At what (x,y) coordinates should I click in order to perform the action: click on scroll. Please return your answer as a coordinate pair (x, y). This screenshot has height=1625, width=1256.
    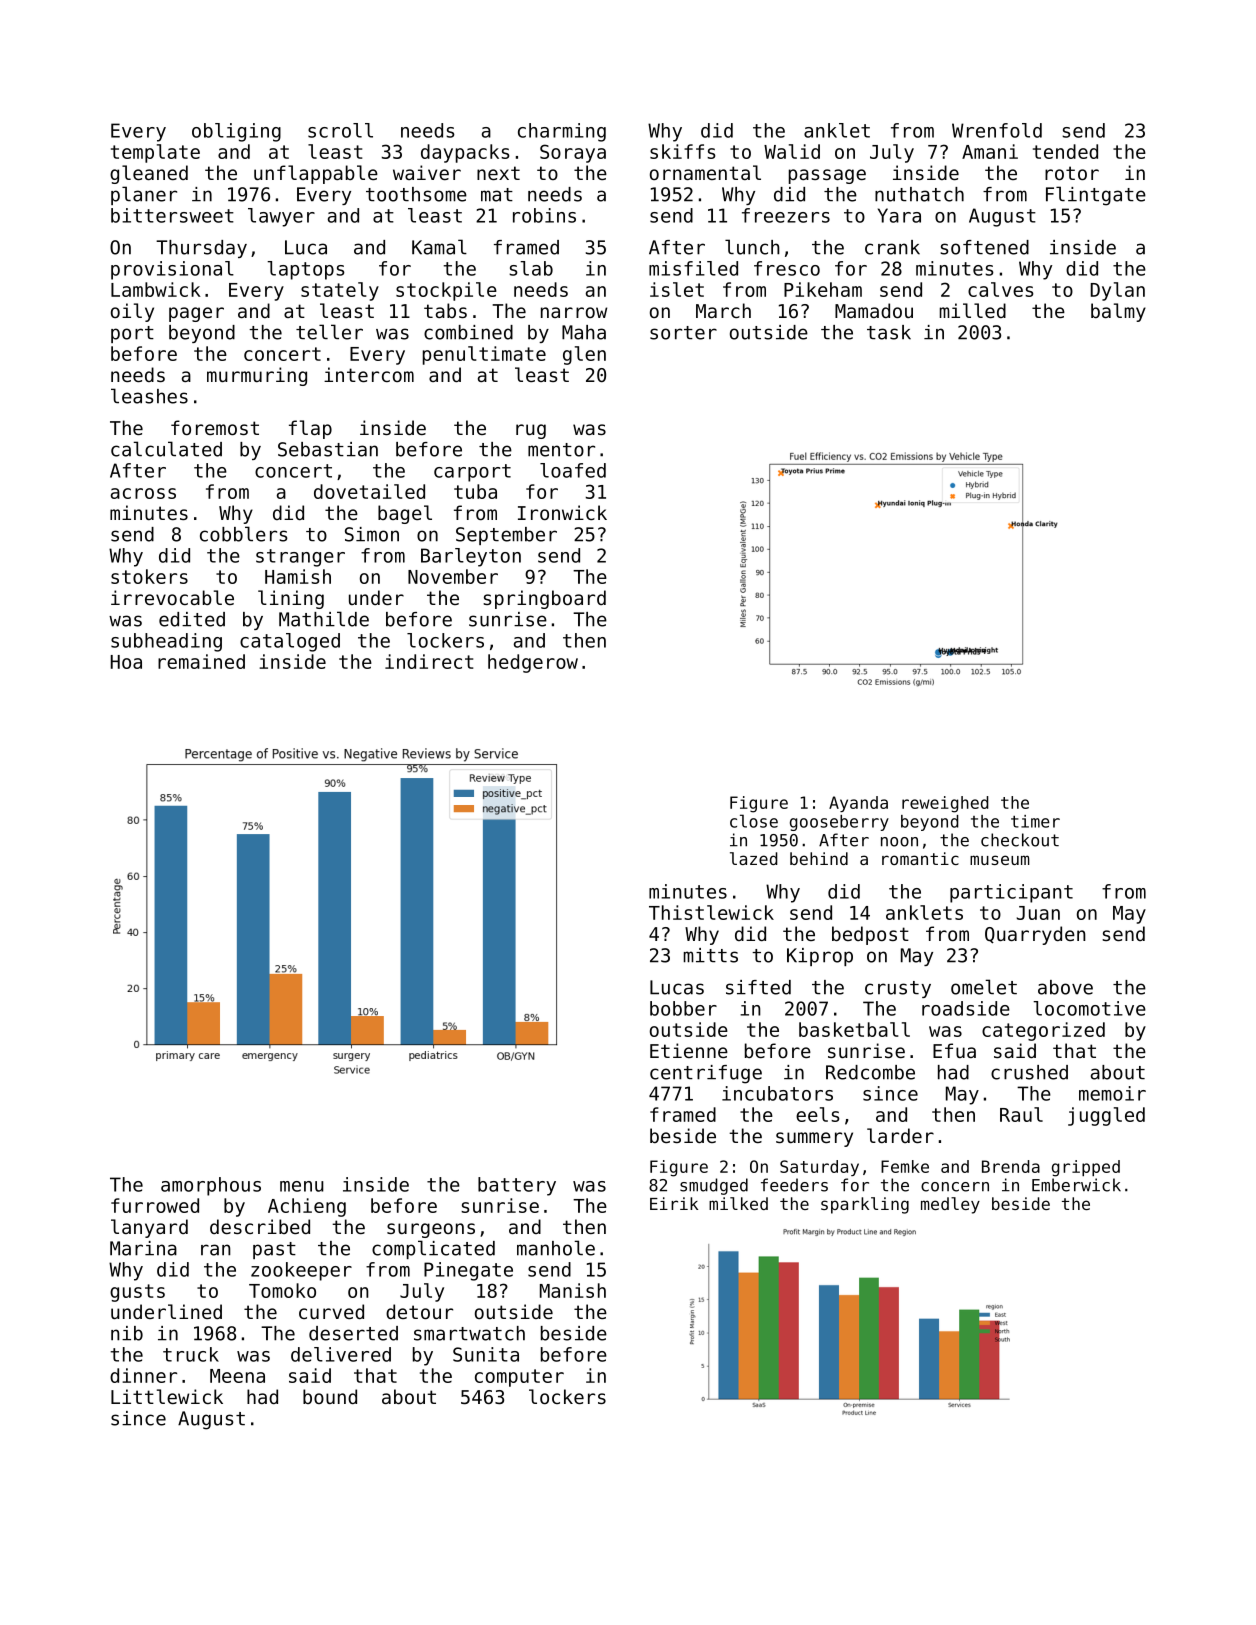
    Looking at the image, I should click on (340, 130).
